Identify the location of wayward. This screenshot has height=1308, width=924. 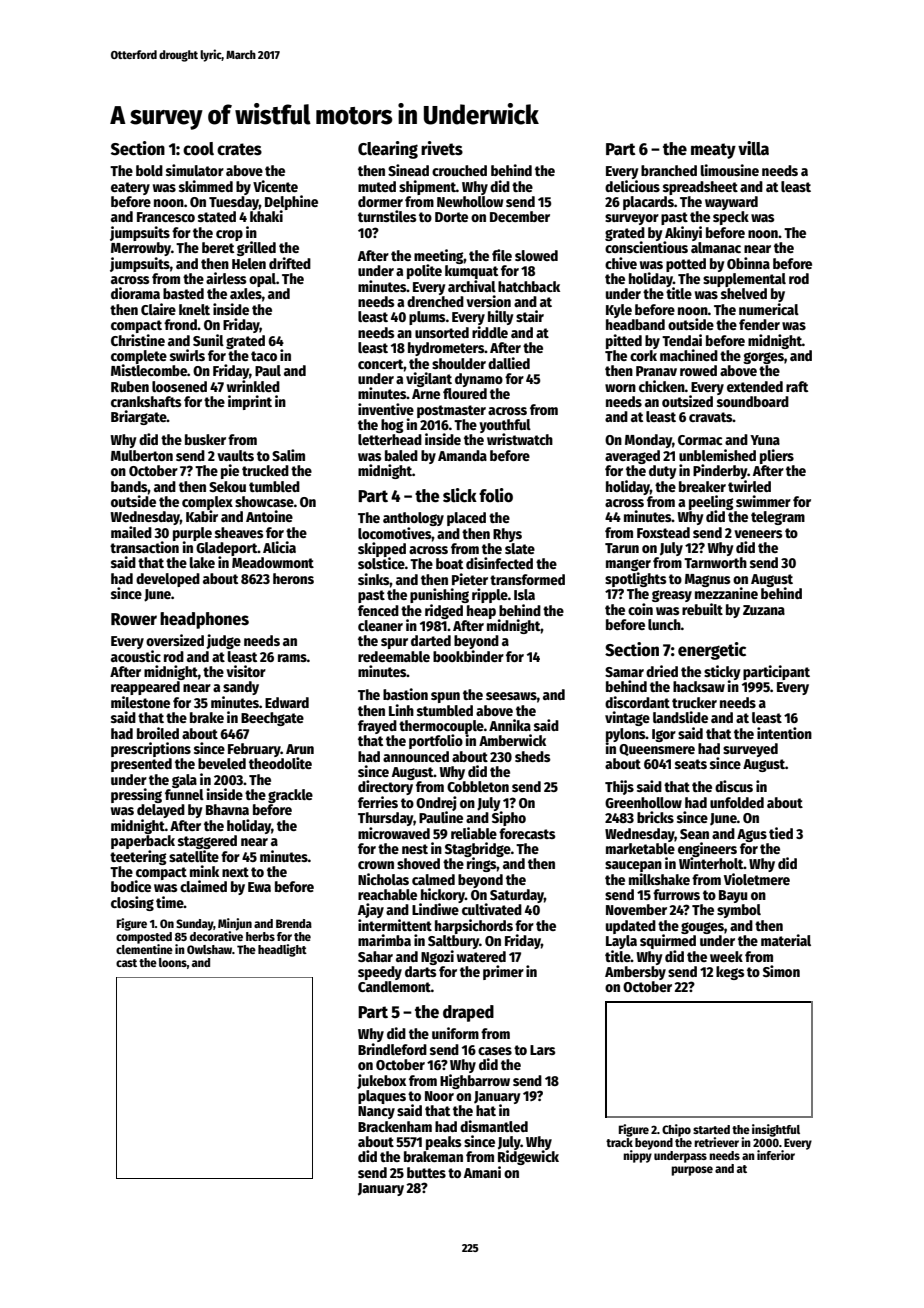
(731, 203).
